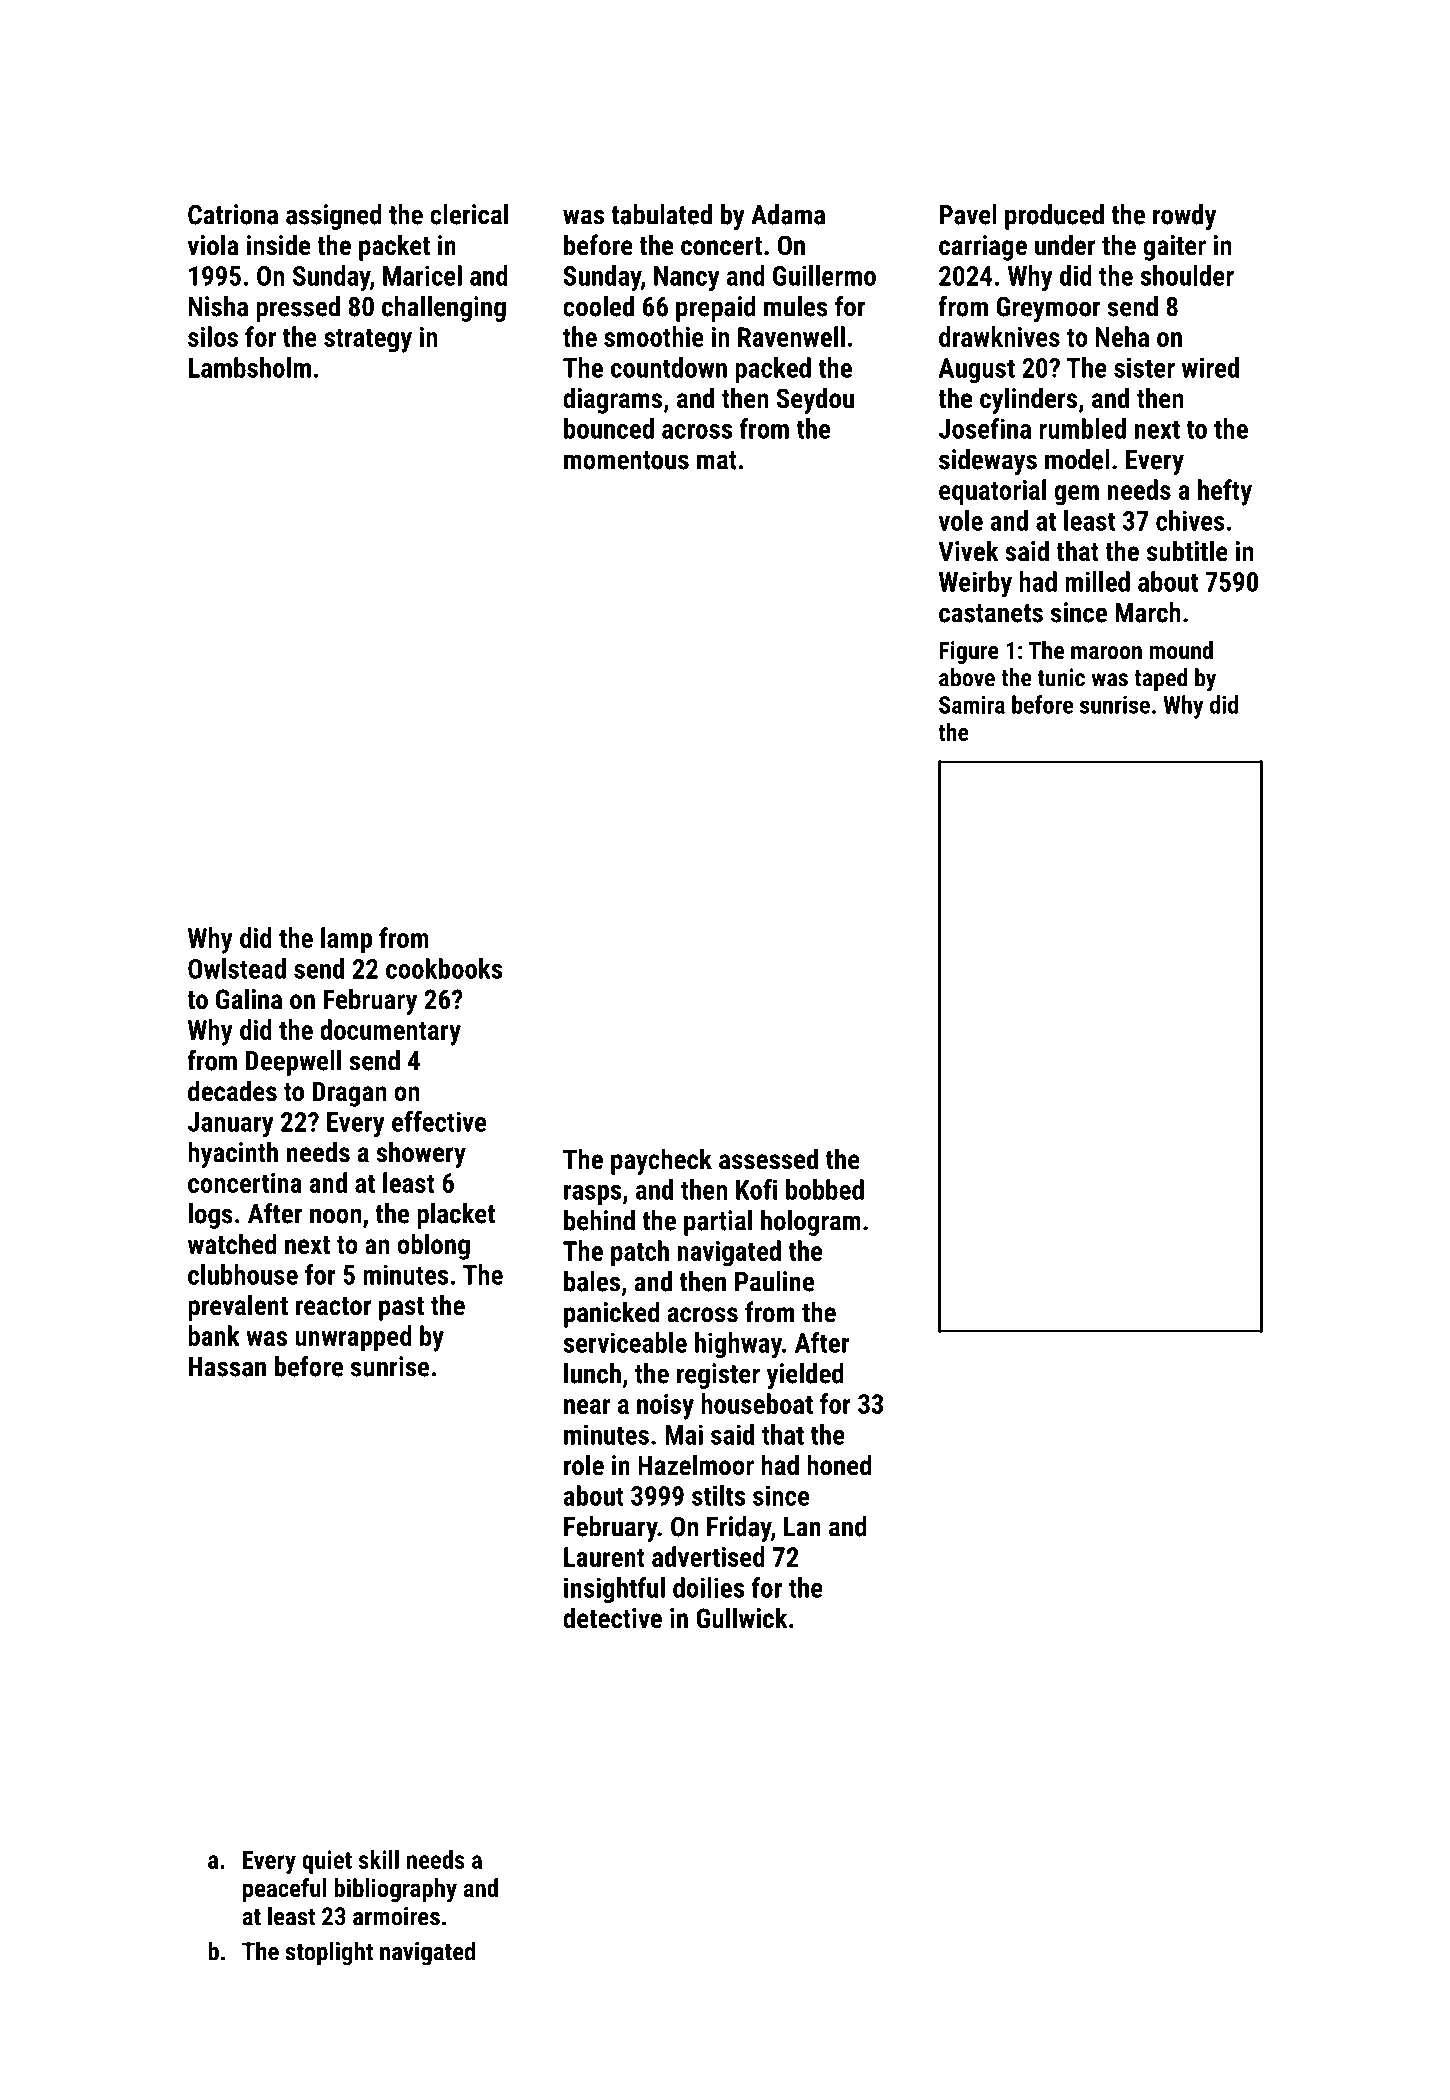 This document has height=2100, width=1450. Describe the element at coordinates (972, 704) in the document. I see `Samira` at that location.
